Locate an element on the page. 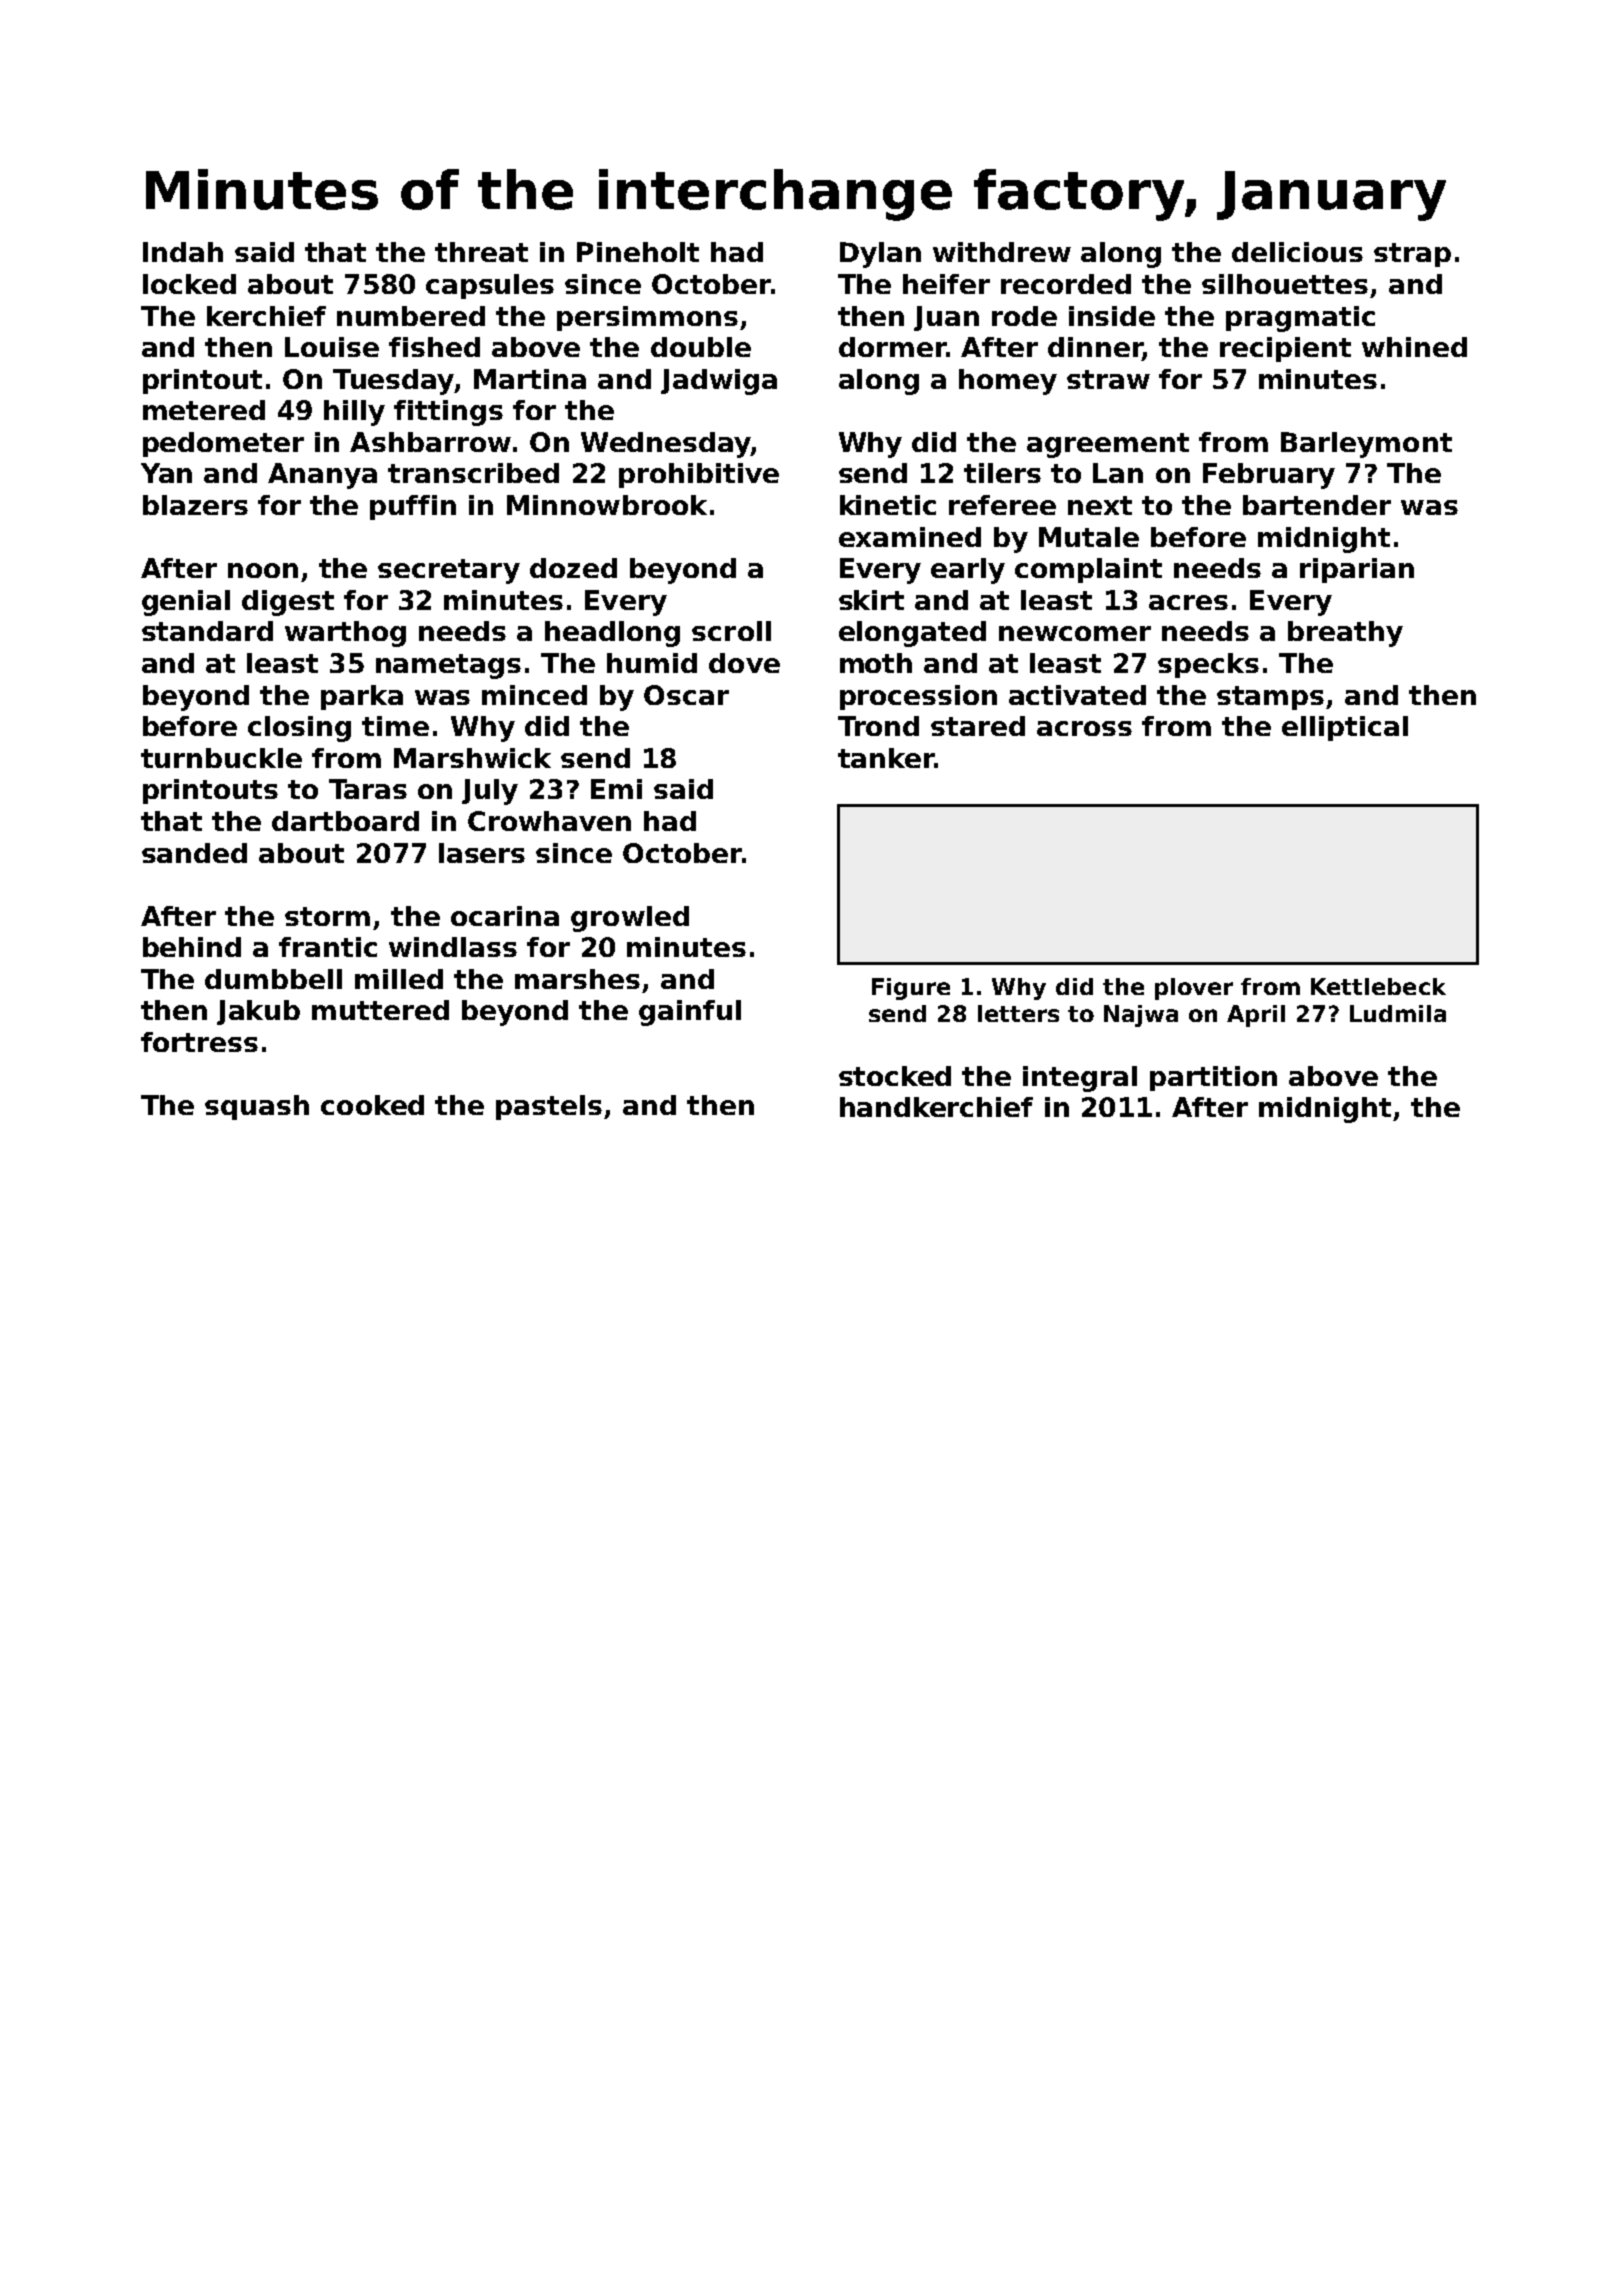 The height and width of the image is (2292, 1620). newcomer is located at coordinates (1075, 633).
